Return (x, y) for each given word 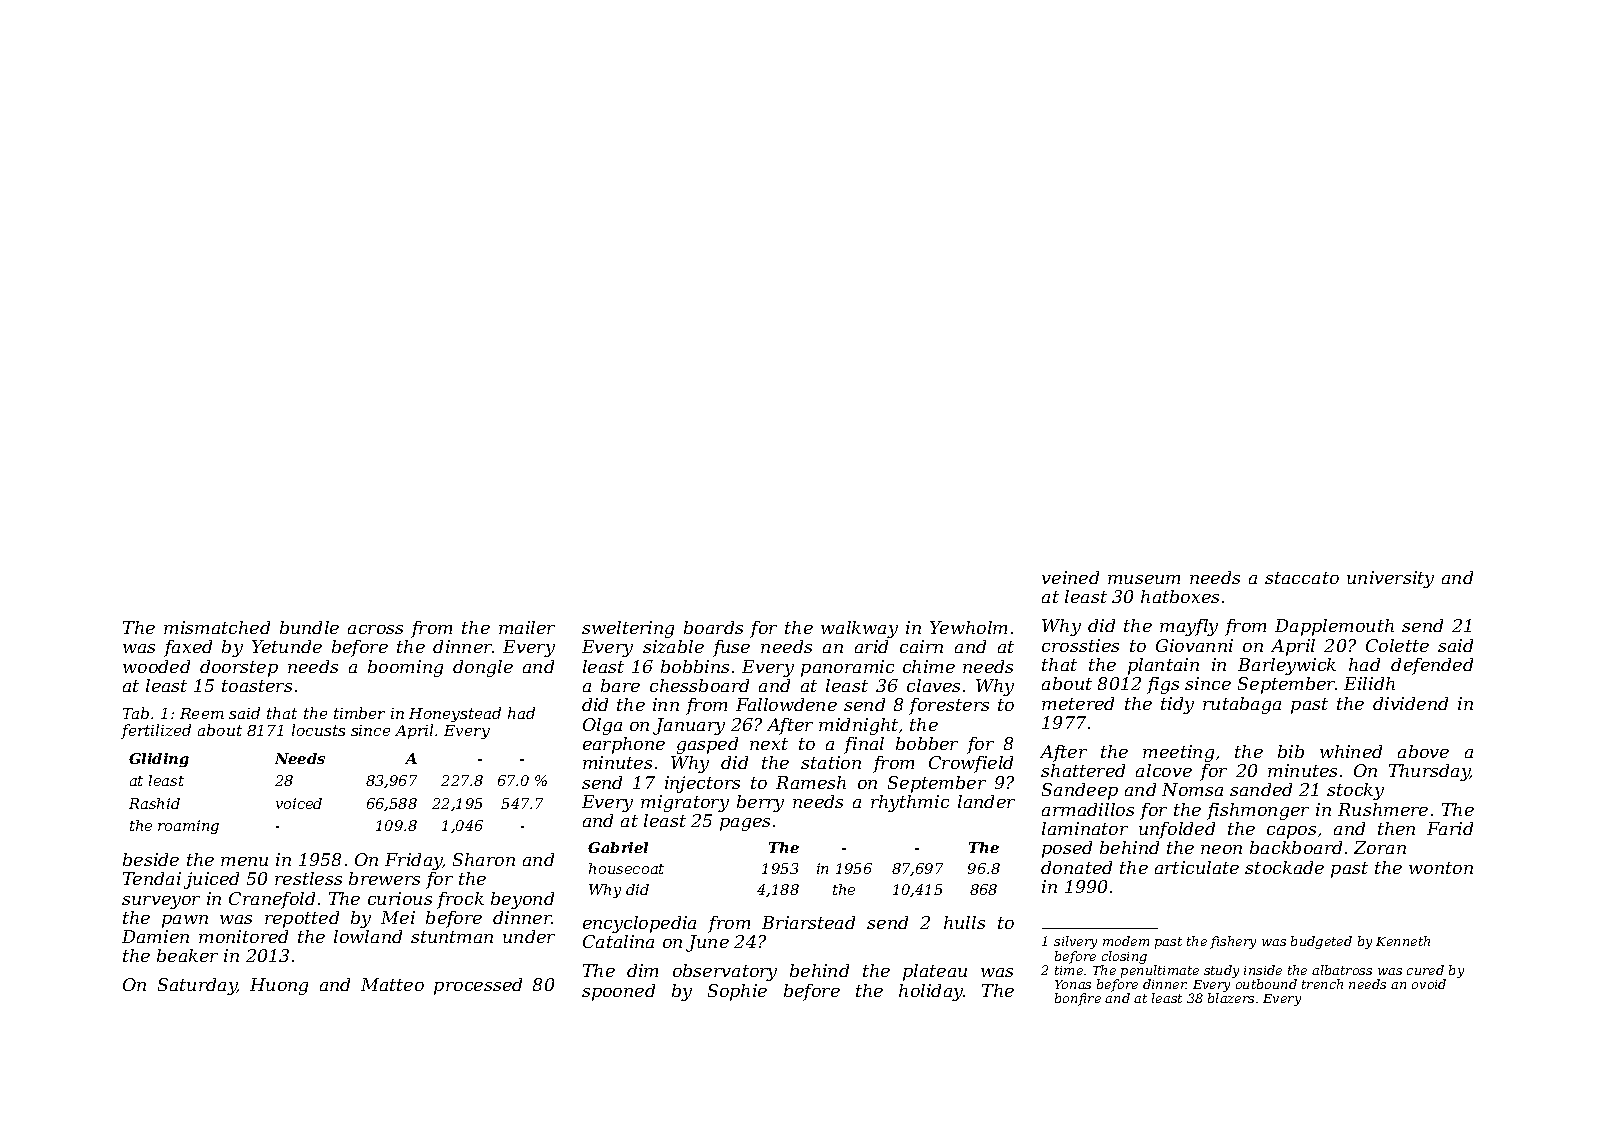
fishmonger (1258, 811)
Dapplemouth (1334, 627)
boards (713, 627)
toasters (257, 686)
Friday (414, 861)
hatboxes (1180, 596)
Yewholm (968, 627)
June (707, 943)
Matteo (392, 984)
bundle (309, 627)
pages (745, 824)
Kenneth (1403, 941)
